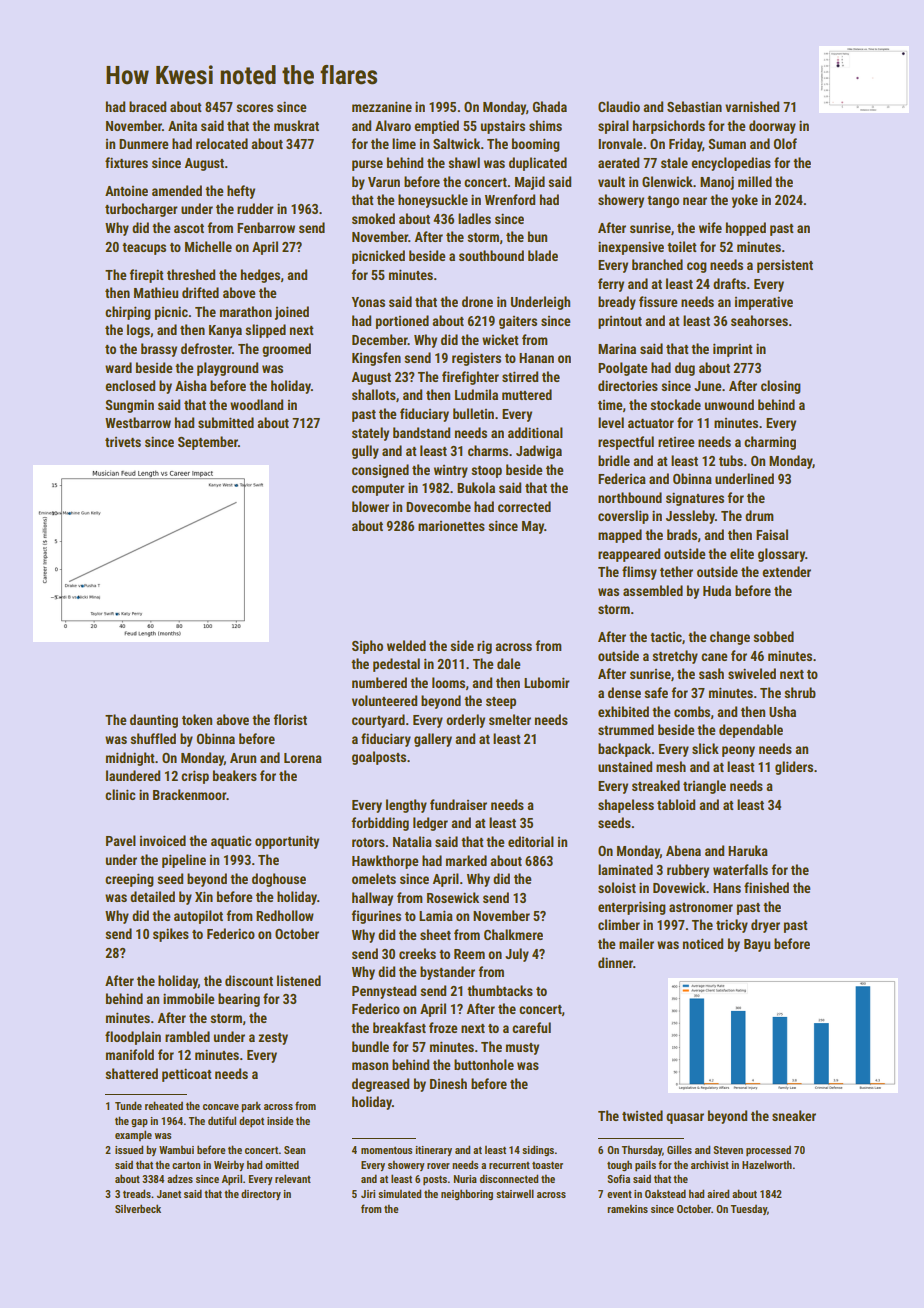 Image resolution: width=924 pixels, height=1308 pixels. I want to click on spikes, so click(171, 935).
